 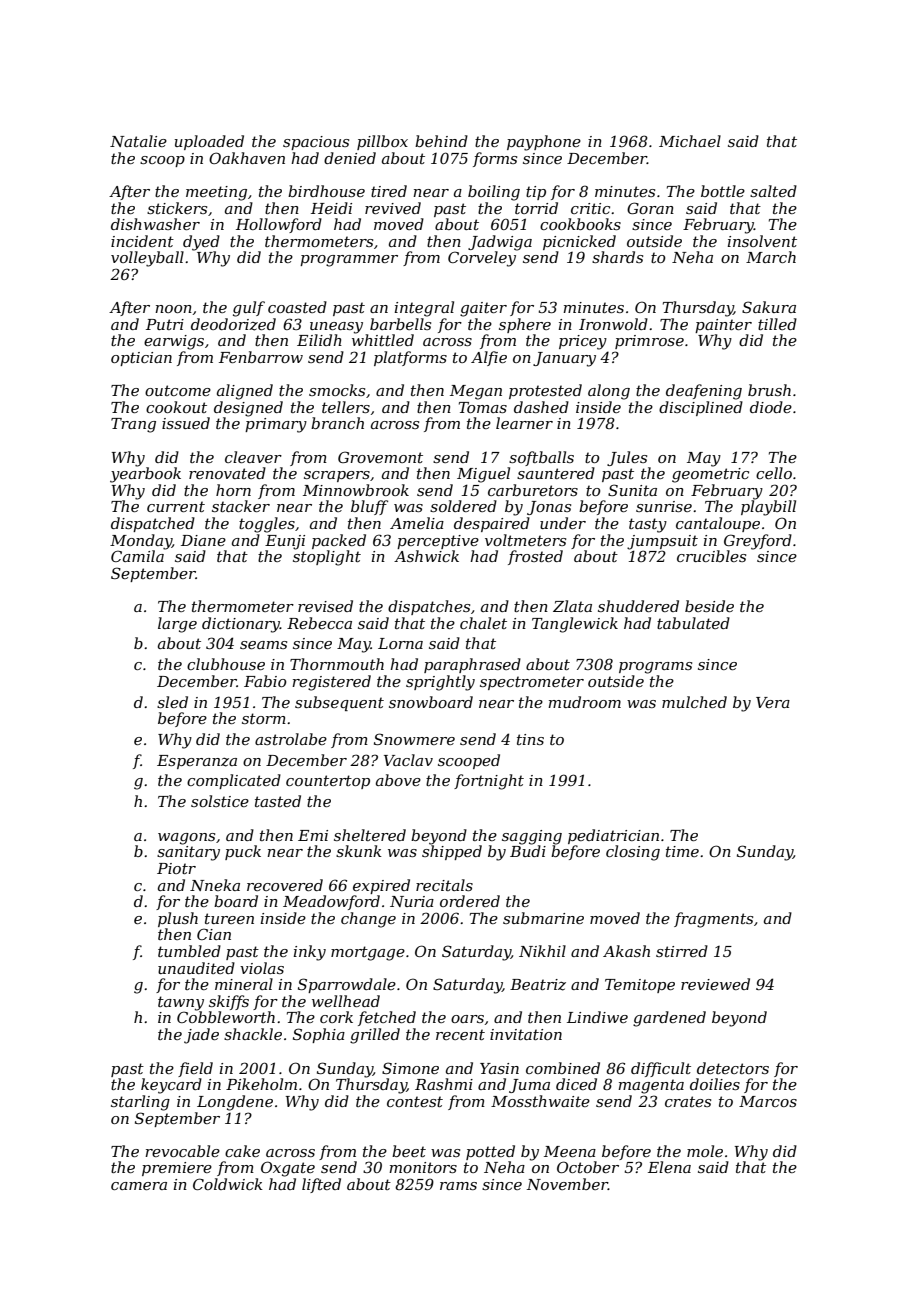 I want to click on camera, so click(x=139, y=1186).
